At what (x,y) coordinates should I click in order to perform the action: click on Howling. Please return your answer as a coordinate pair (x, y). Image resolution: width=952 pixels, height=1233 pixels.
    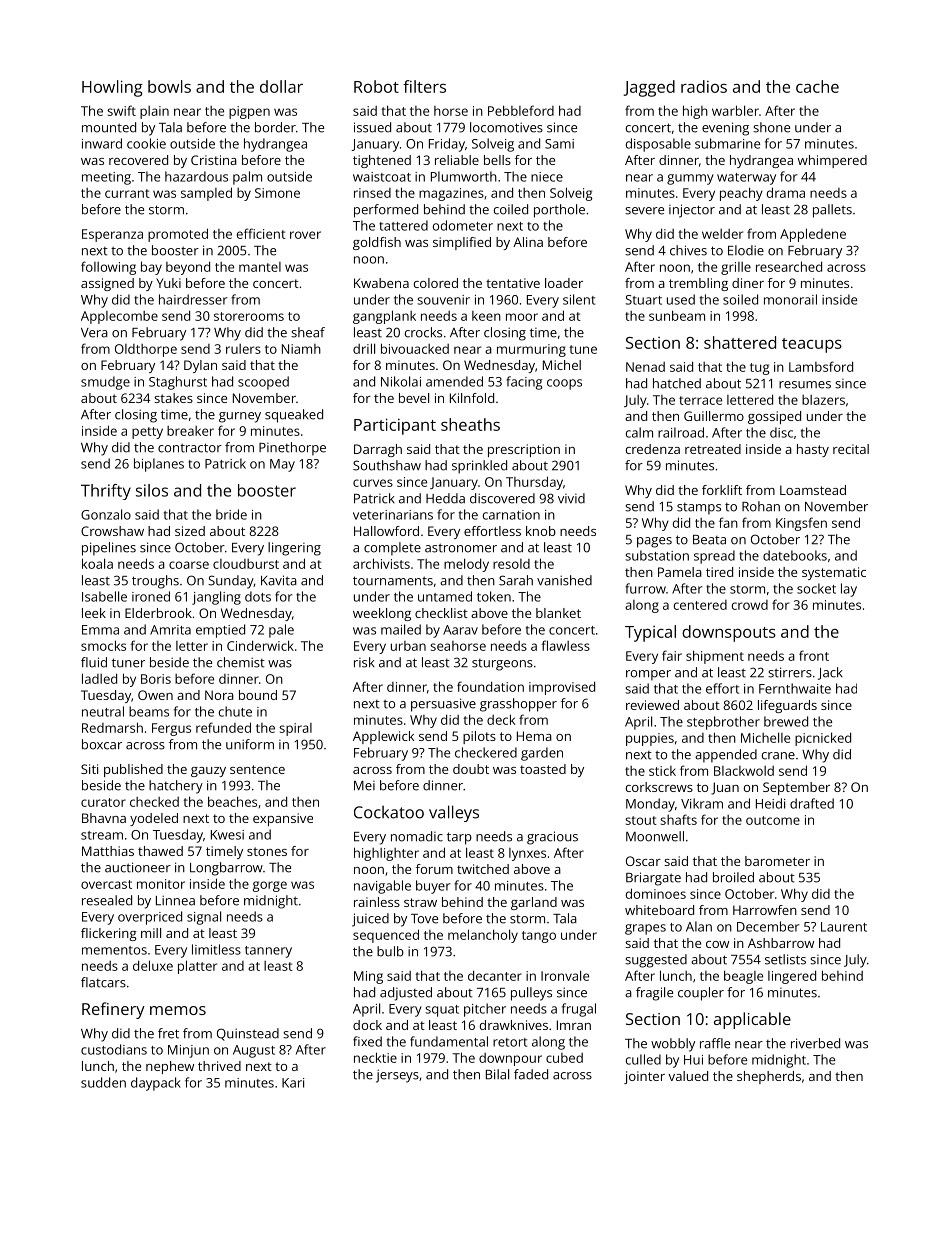
    Looking at the image, I should click on (112, 88).
